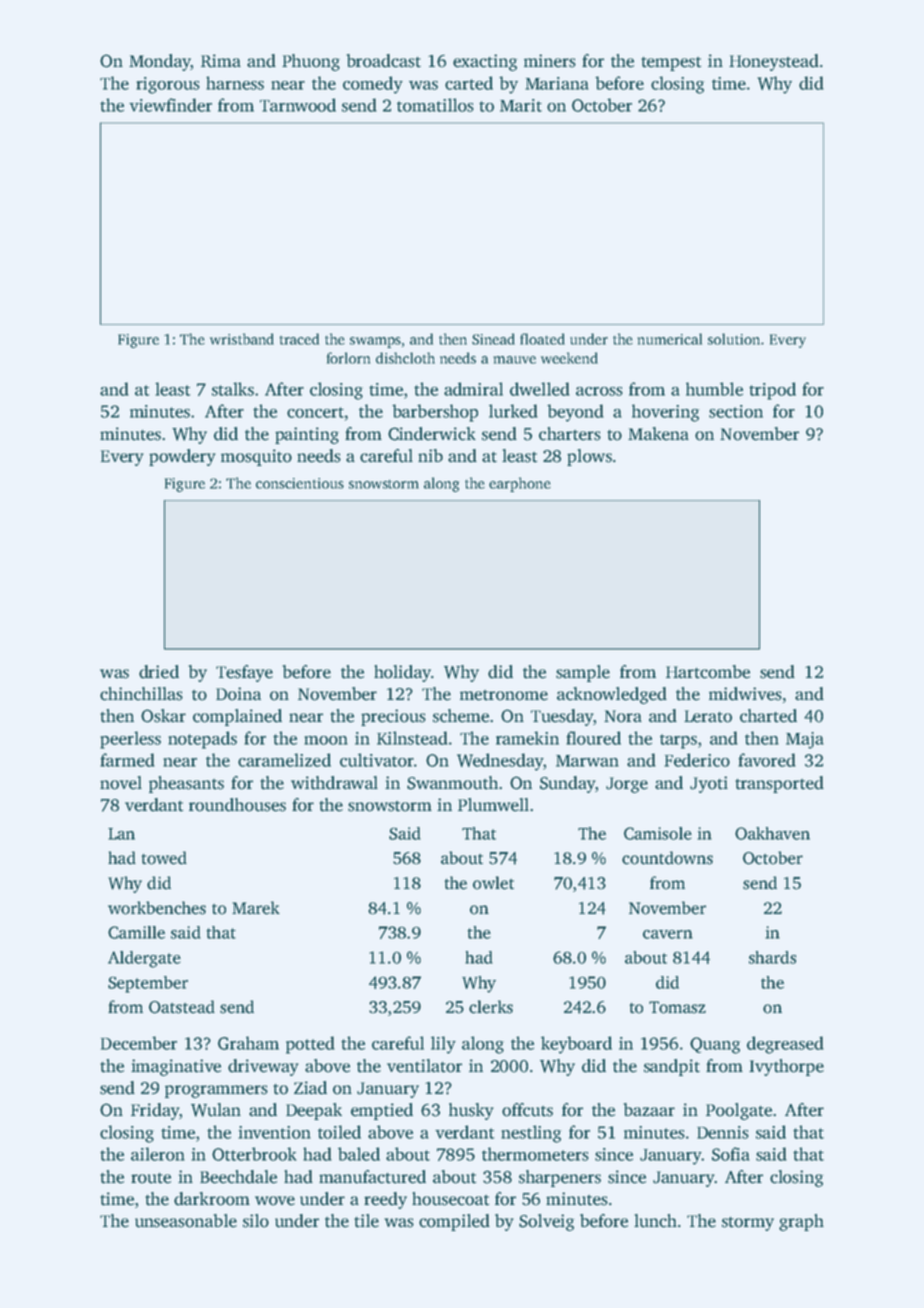 The image size is (924, 1308). I want to click on humble, so click(714, 389).
